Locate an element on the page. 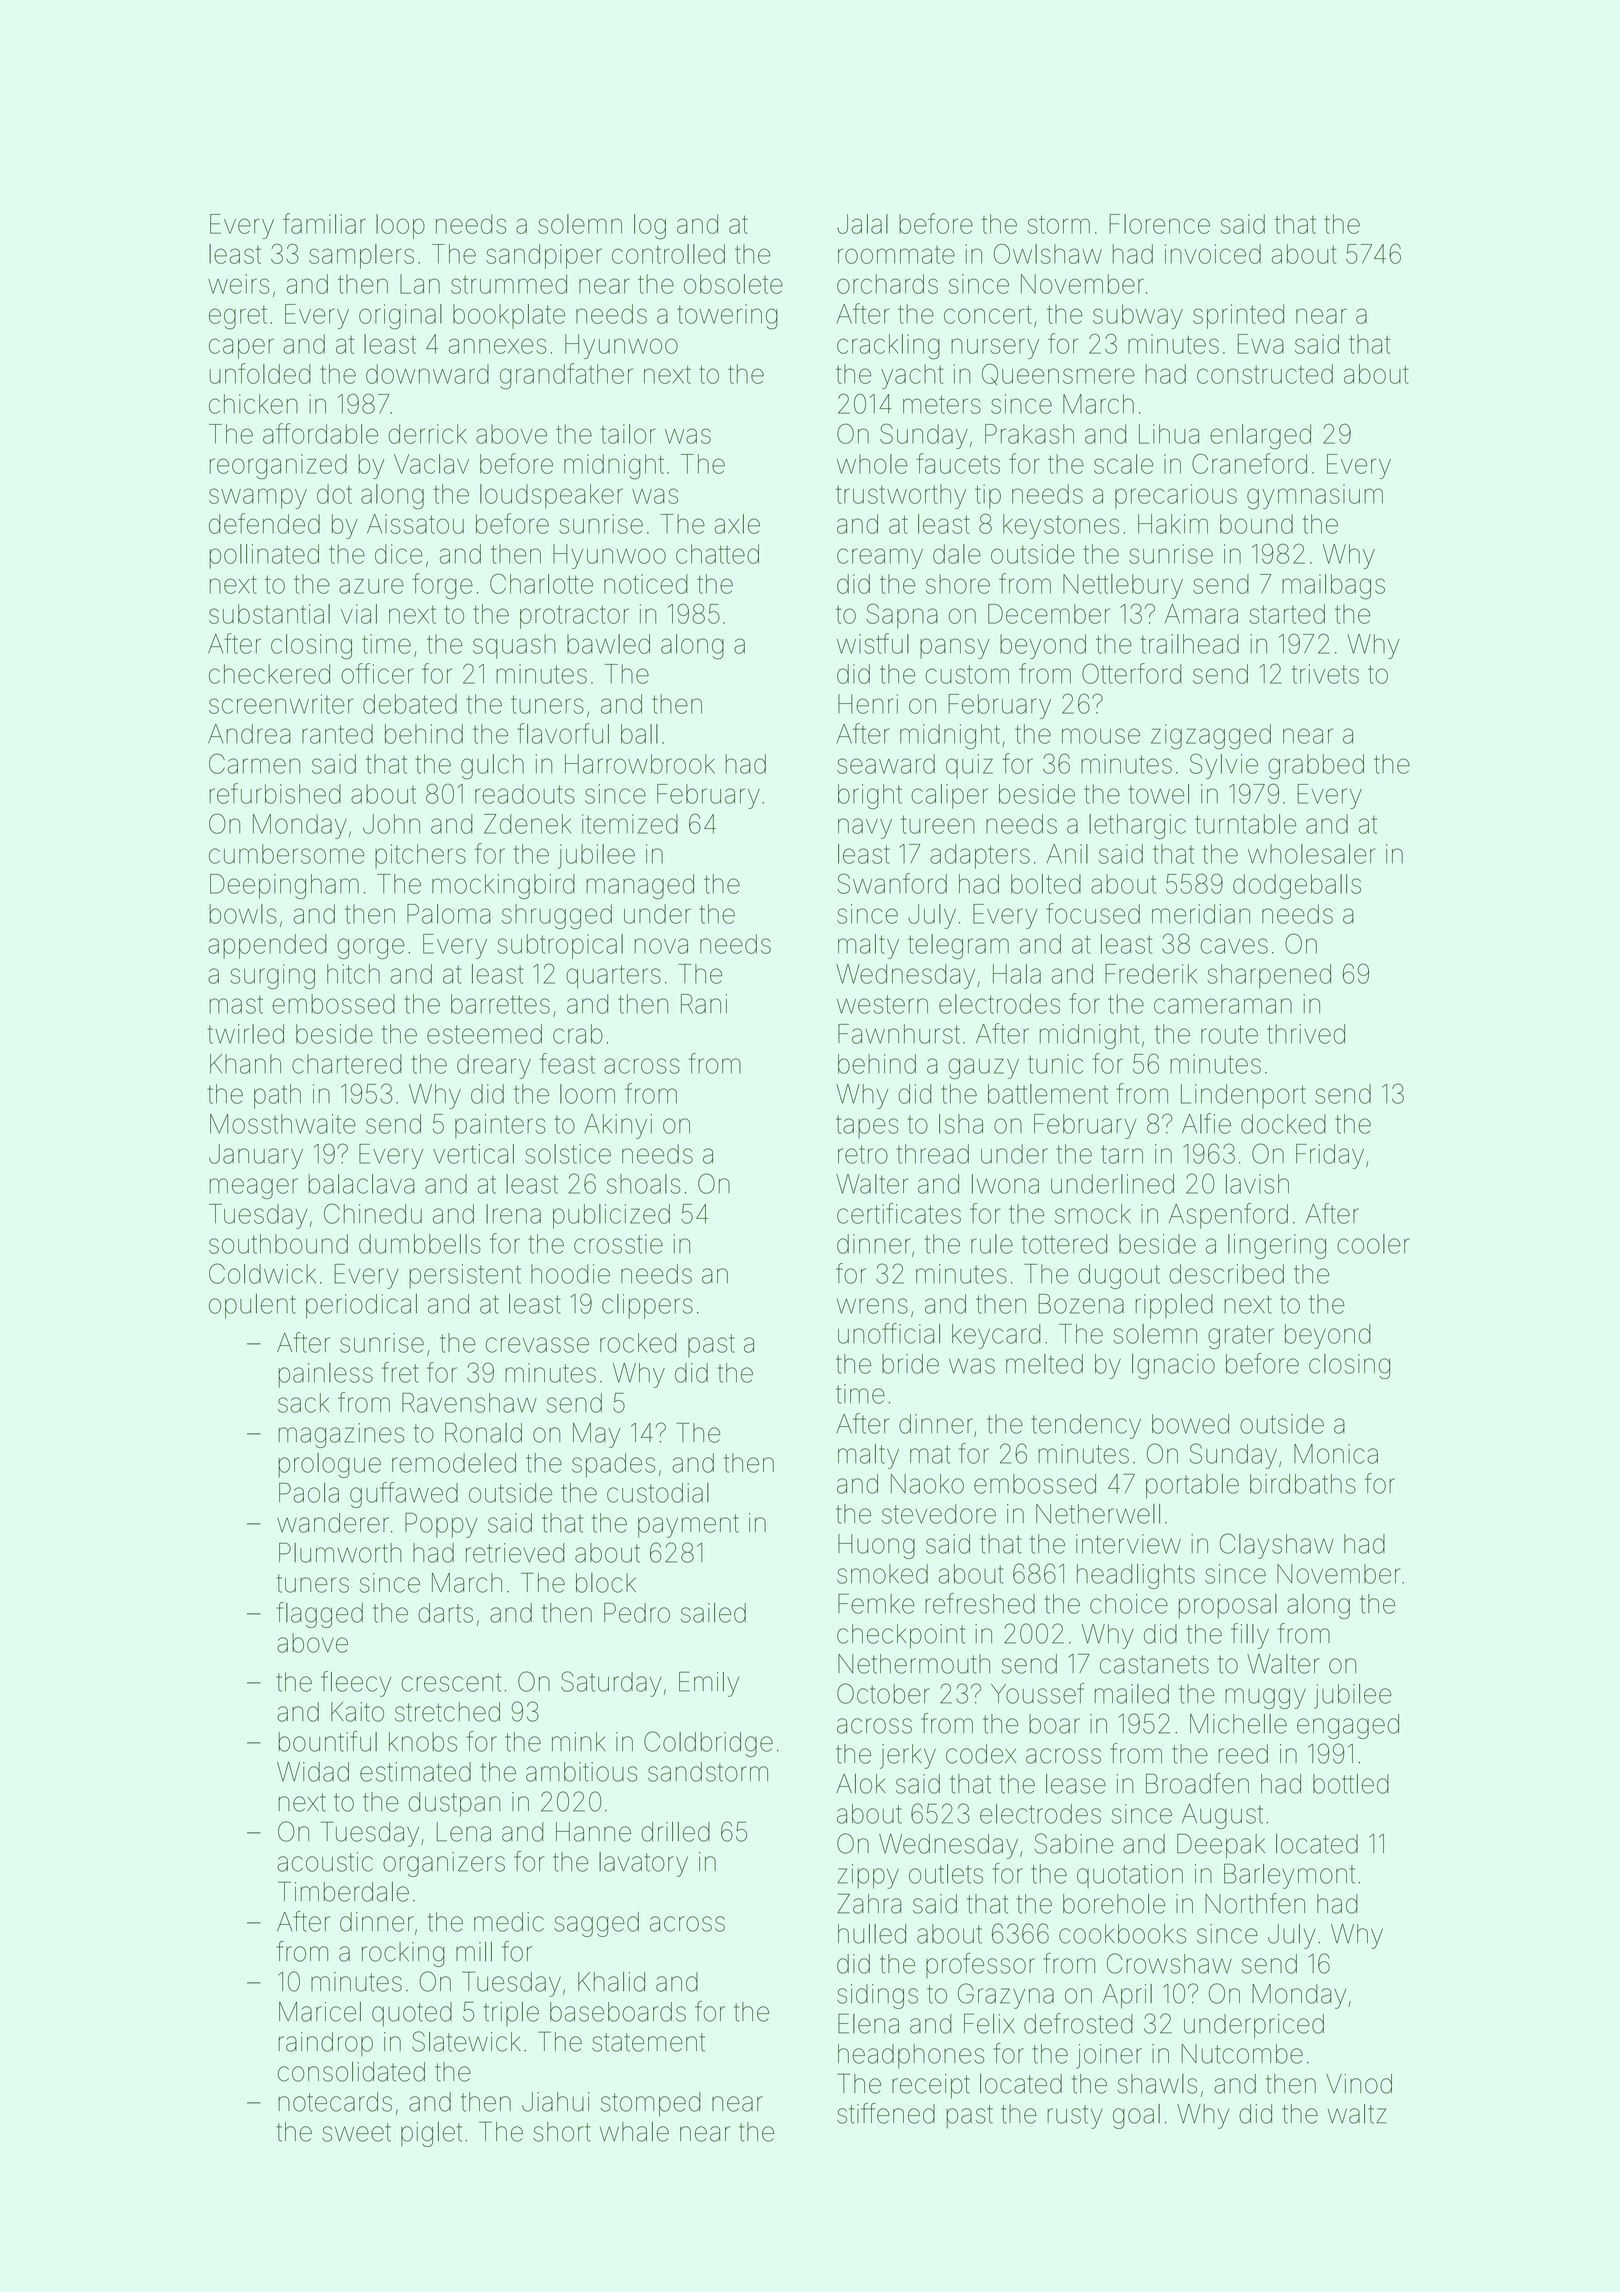 The image size is (1620, 2292). loop is located at coordinates (400, 226).
